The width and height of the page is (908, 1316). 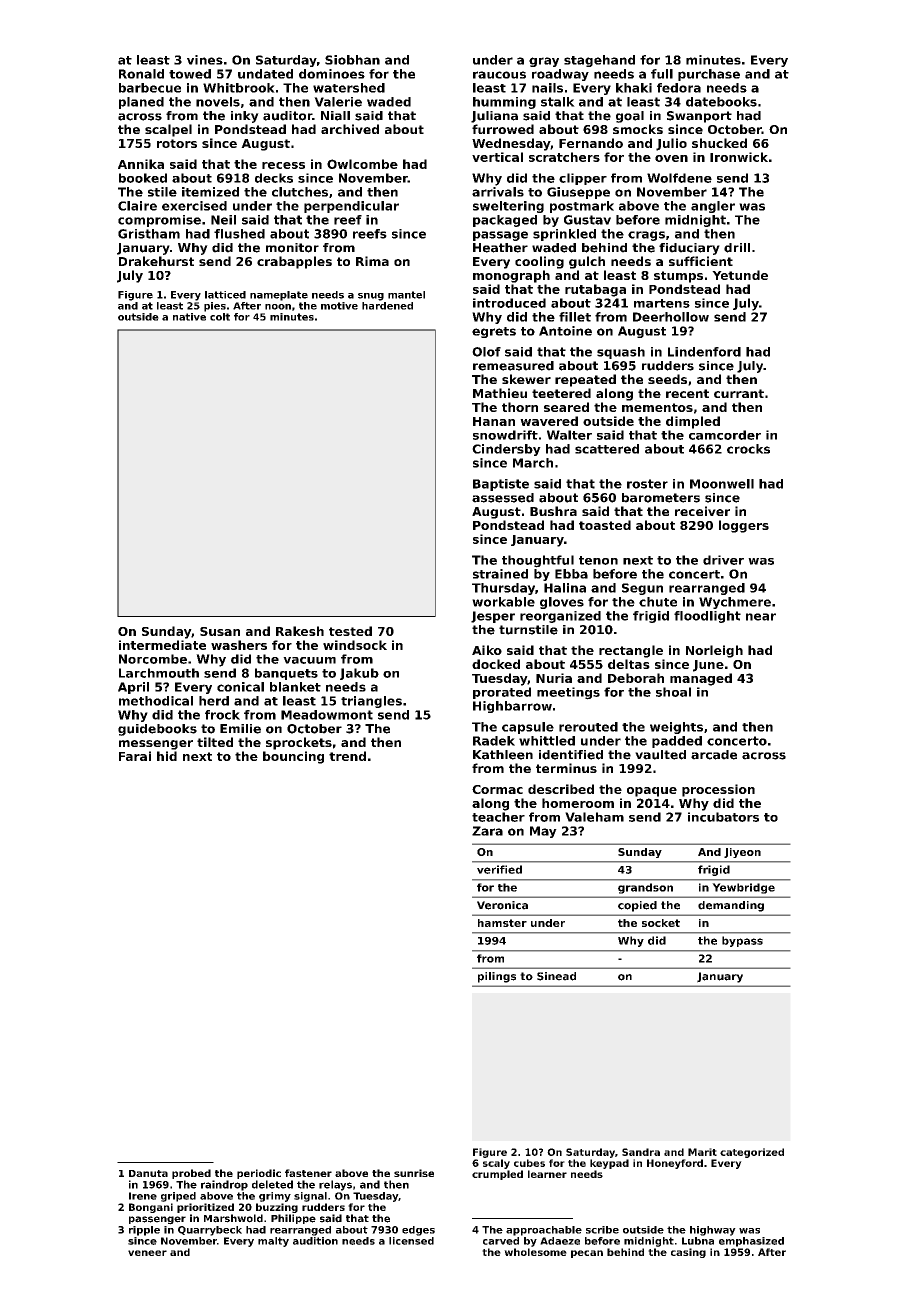 I want to click on bouncing, so click(x=293, y=757).
